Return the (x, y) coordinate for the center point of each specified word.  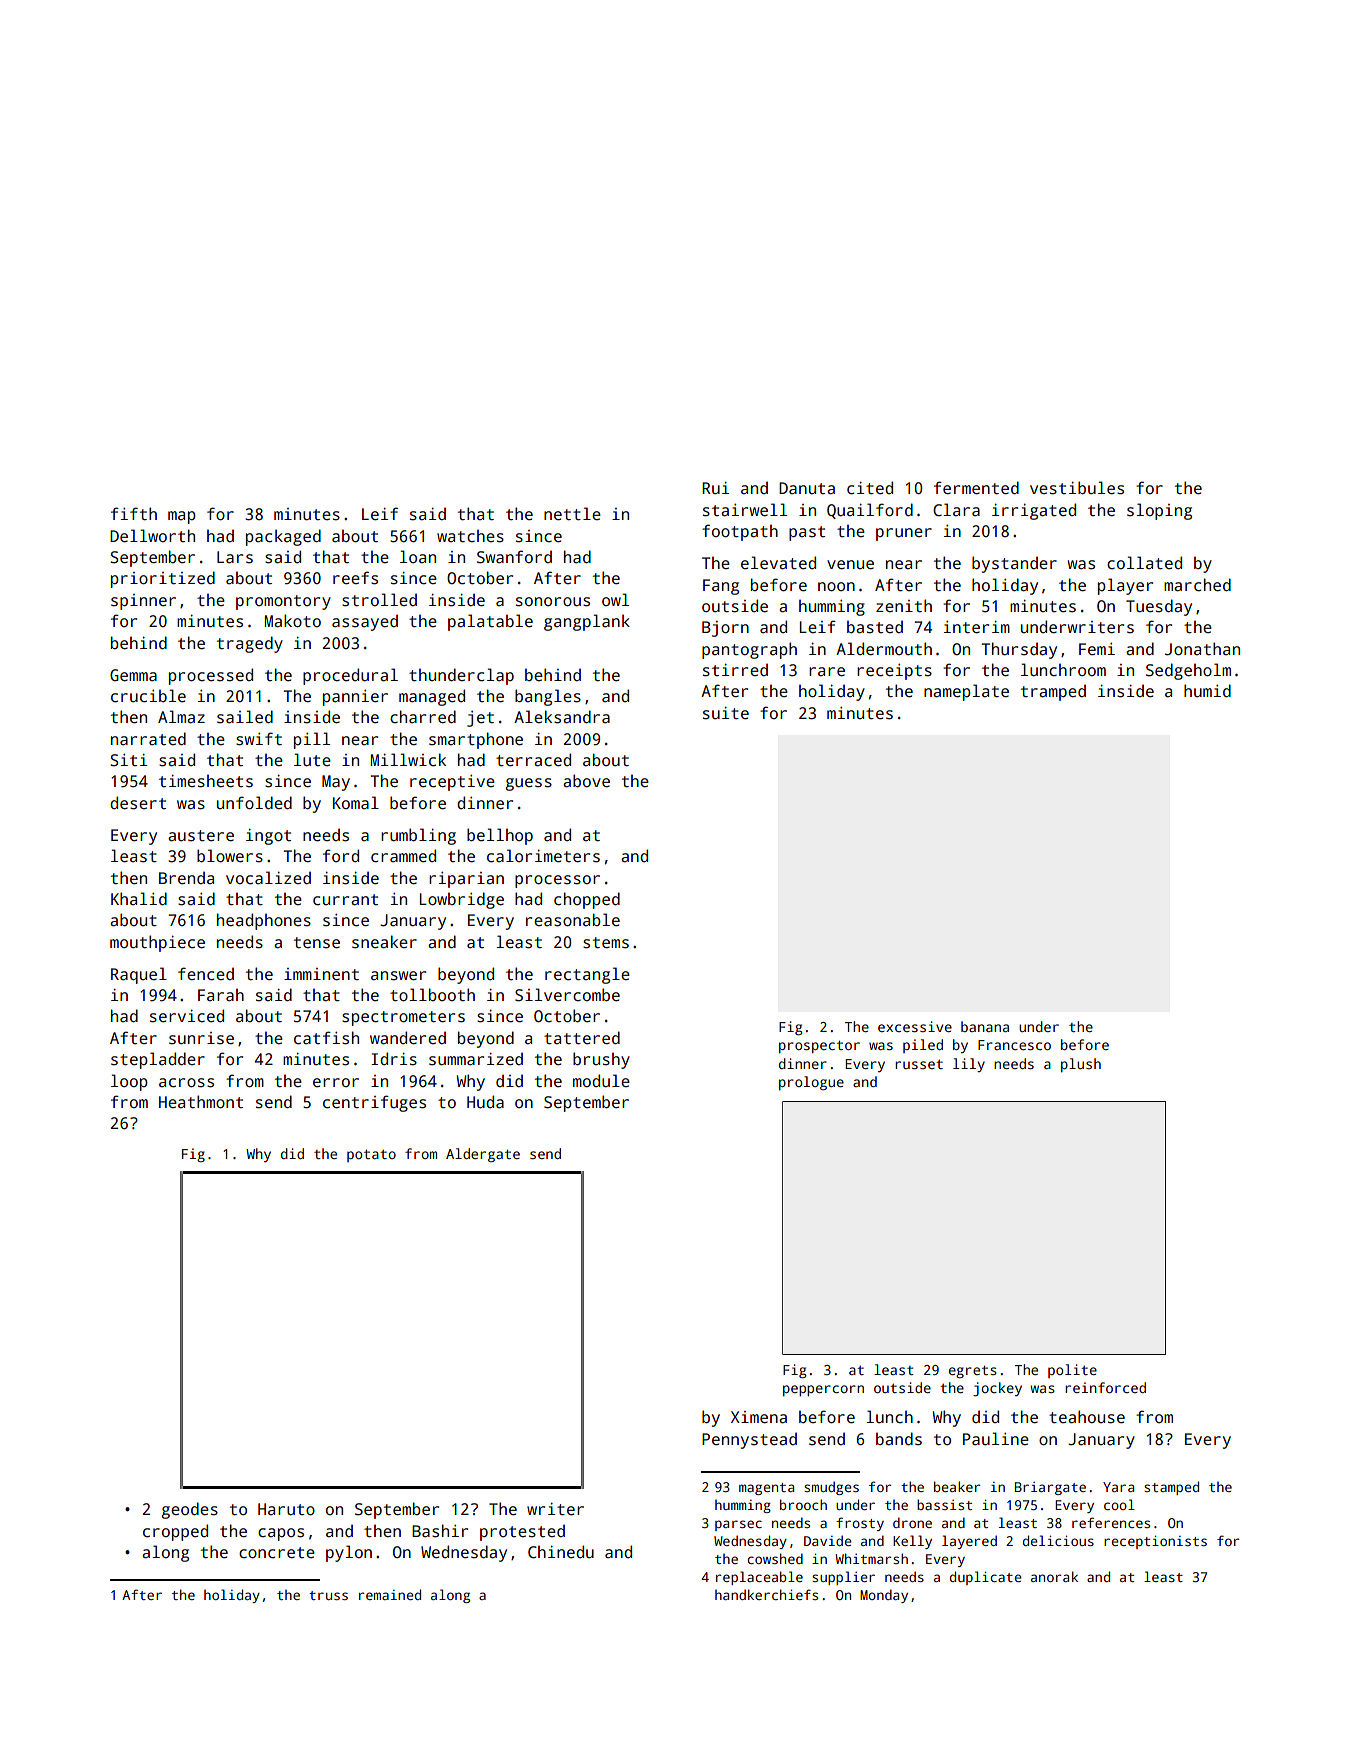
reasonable (573, 920)
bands (899, 1439)
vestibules (1077, 488)
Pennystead (749, 1441)
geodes (189, 1510)
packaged (283, 537)
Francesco (1014, 1045)
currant (345, 900)
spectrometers (403, 1018)
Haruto (286, 1509)
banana (985, 1026)
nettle (572, 513)
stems (606, 943)
